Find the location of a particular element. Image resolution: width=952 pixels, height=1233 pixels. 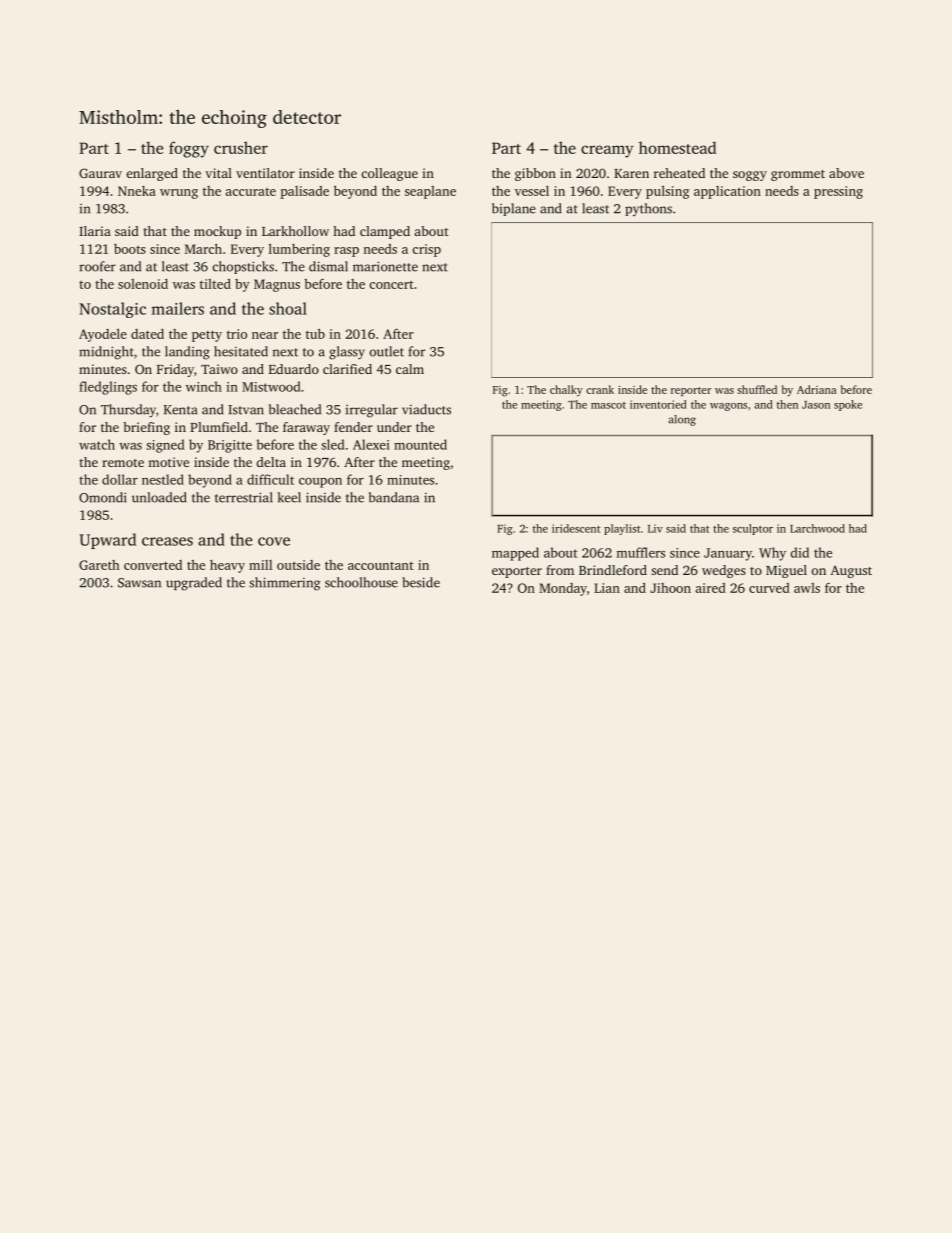

remote is located at coordinates (123, 463).
